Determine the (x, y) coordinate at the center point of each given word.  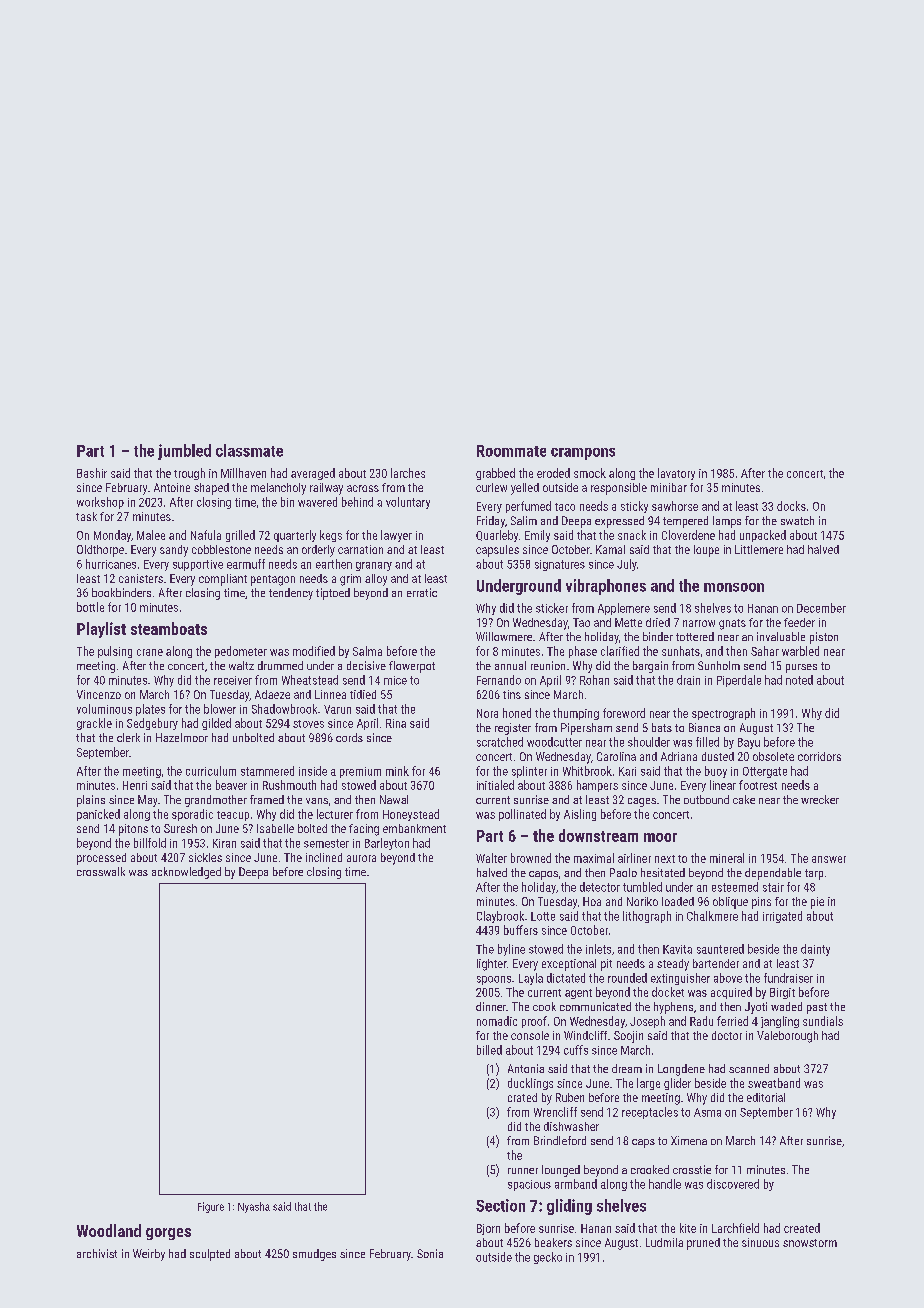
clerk (128, 737)
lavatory (676, 474)
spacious (529, 1185)
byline (511, 950)
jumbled (184, 452)
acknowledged (186, 873)
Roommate (511, 451)
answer (829, 859)
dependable (773, 874)
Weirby (149, 1255)
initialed (495, 785)
